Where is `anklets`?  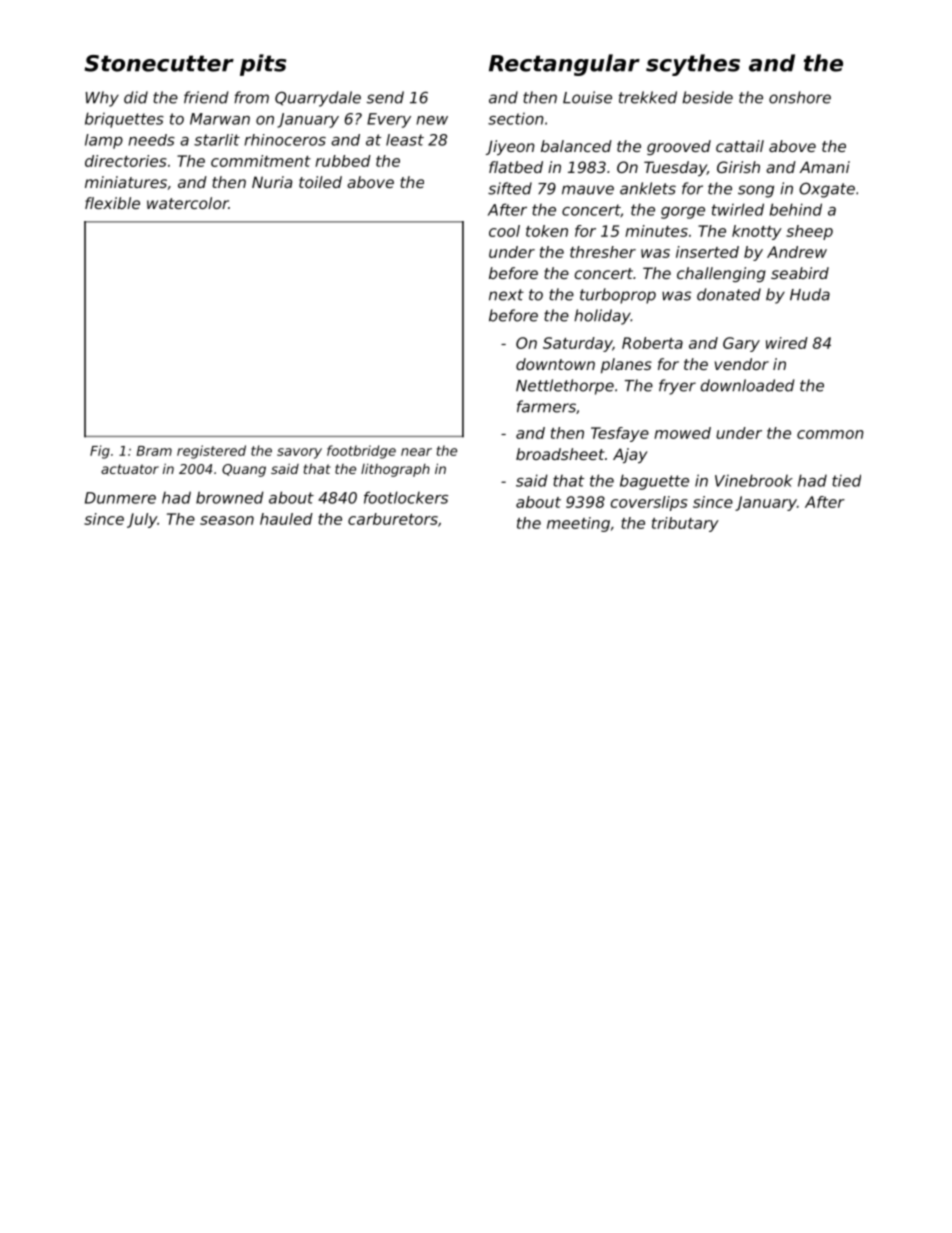 anklets is located at coordinates (648, 188).
